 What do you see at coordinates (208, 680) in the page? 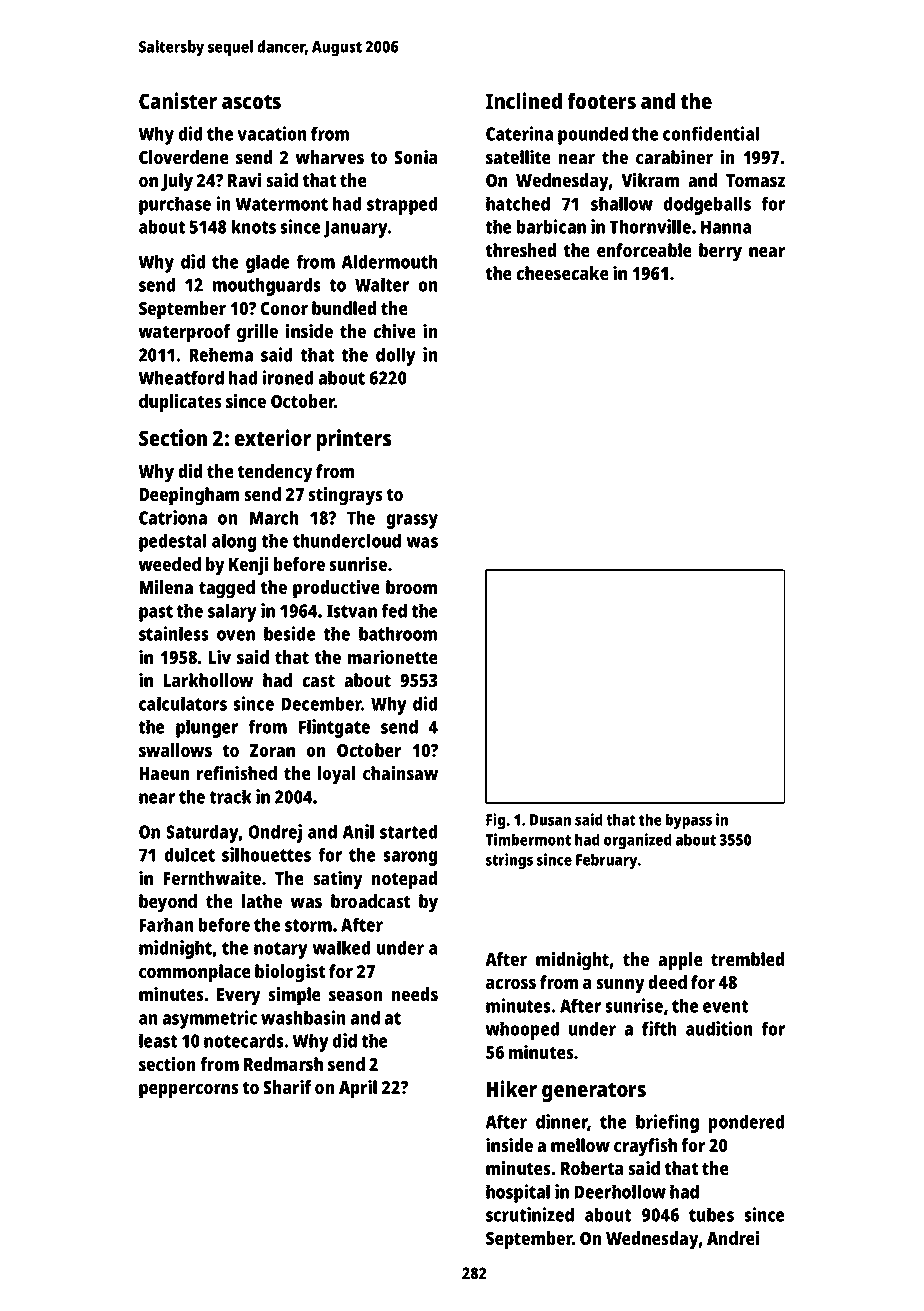
I see `Larkhollow` at bounding box center [208, 680].
